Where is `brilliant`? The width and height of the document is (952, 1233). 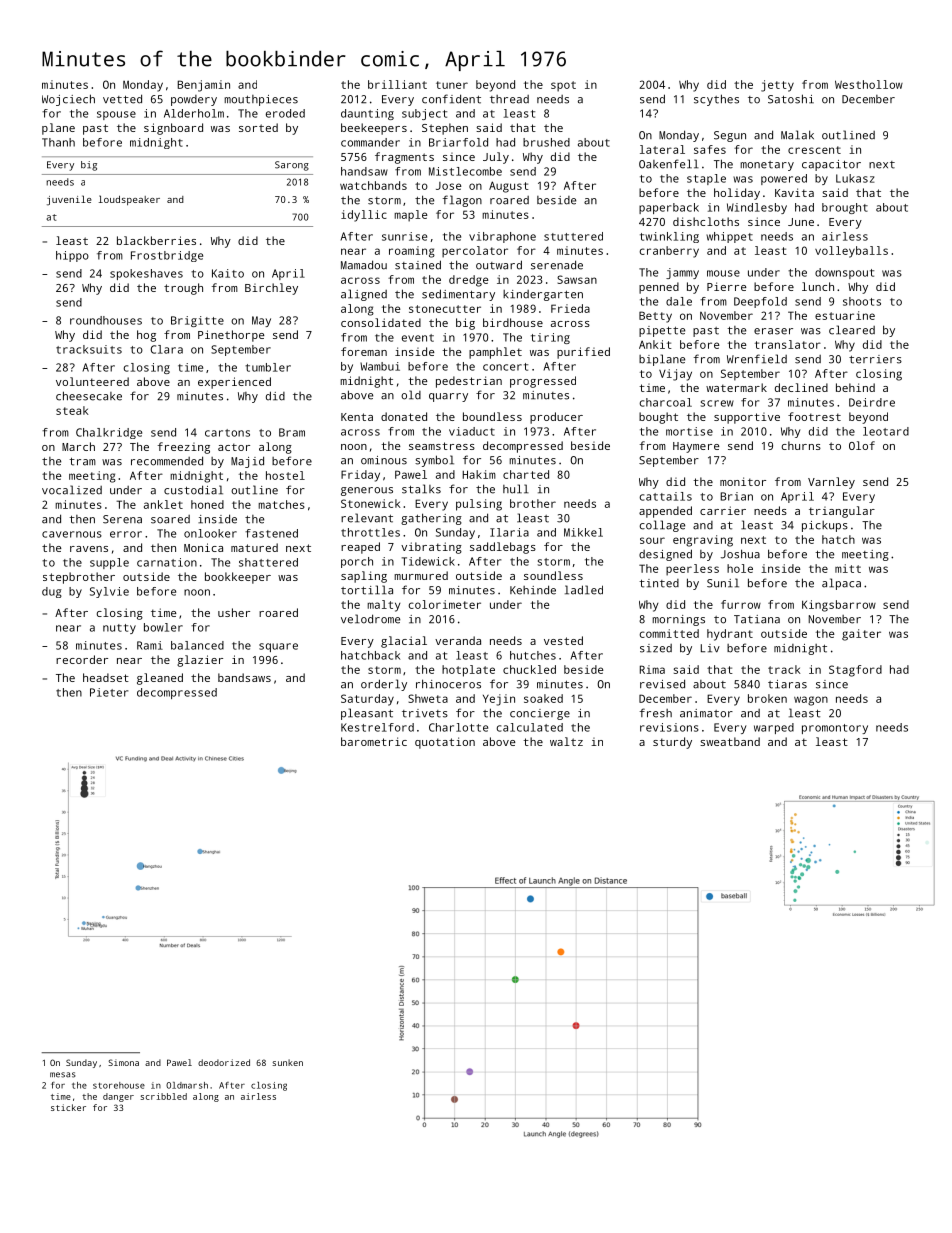
brilliant is located at coordinates (397, 84).
